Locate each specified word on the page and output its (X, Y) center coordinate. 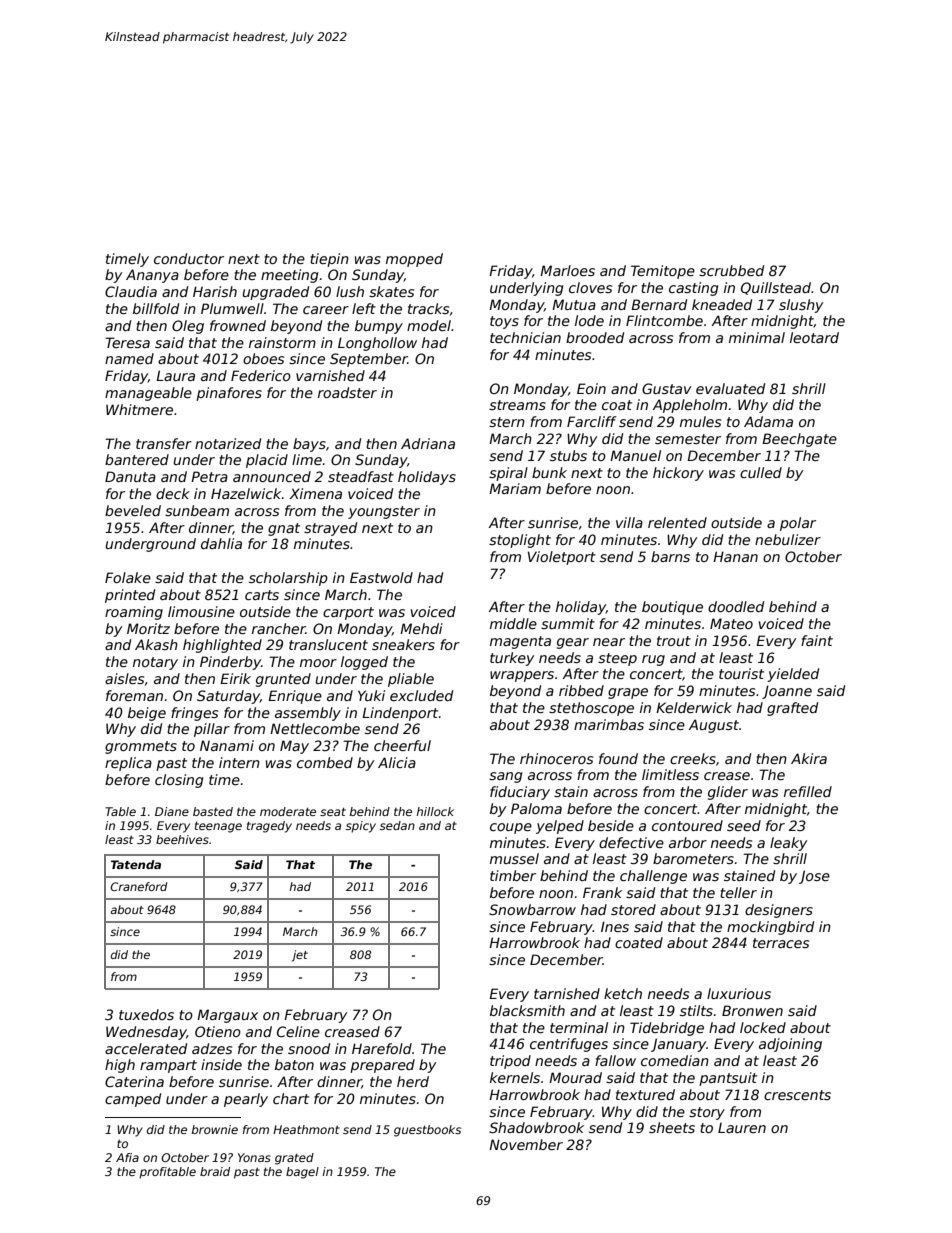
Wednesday (146, 1033)
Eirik (235, 678)
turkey (512, 659)
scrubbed (731, 270)
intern (239, 762)
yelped (560, 827)
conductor (189, 258)
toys (504, 322)
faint (817, 640)
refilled (808, 791)
